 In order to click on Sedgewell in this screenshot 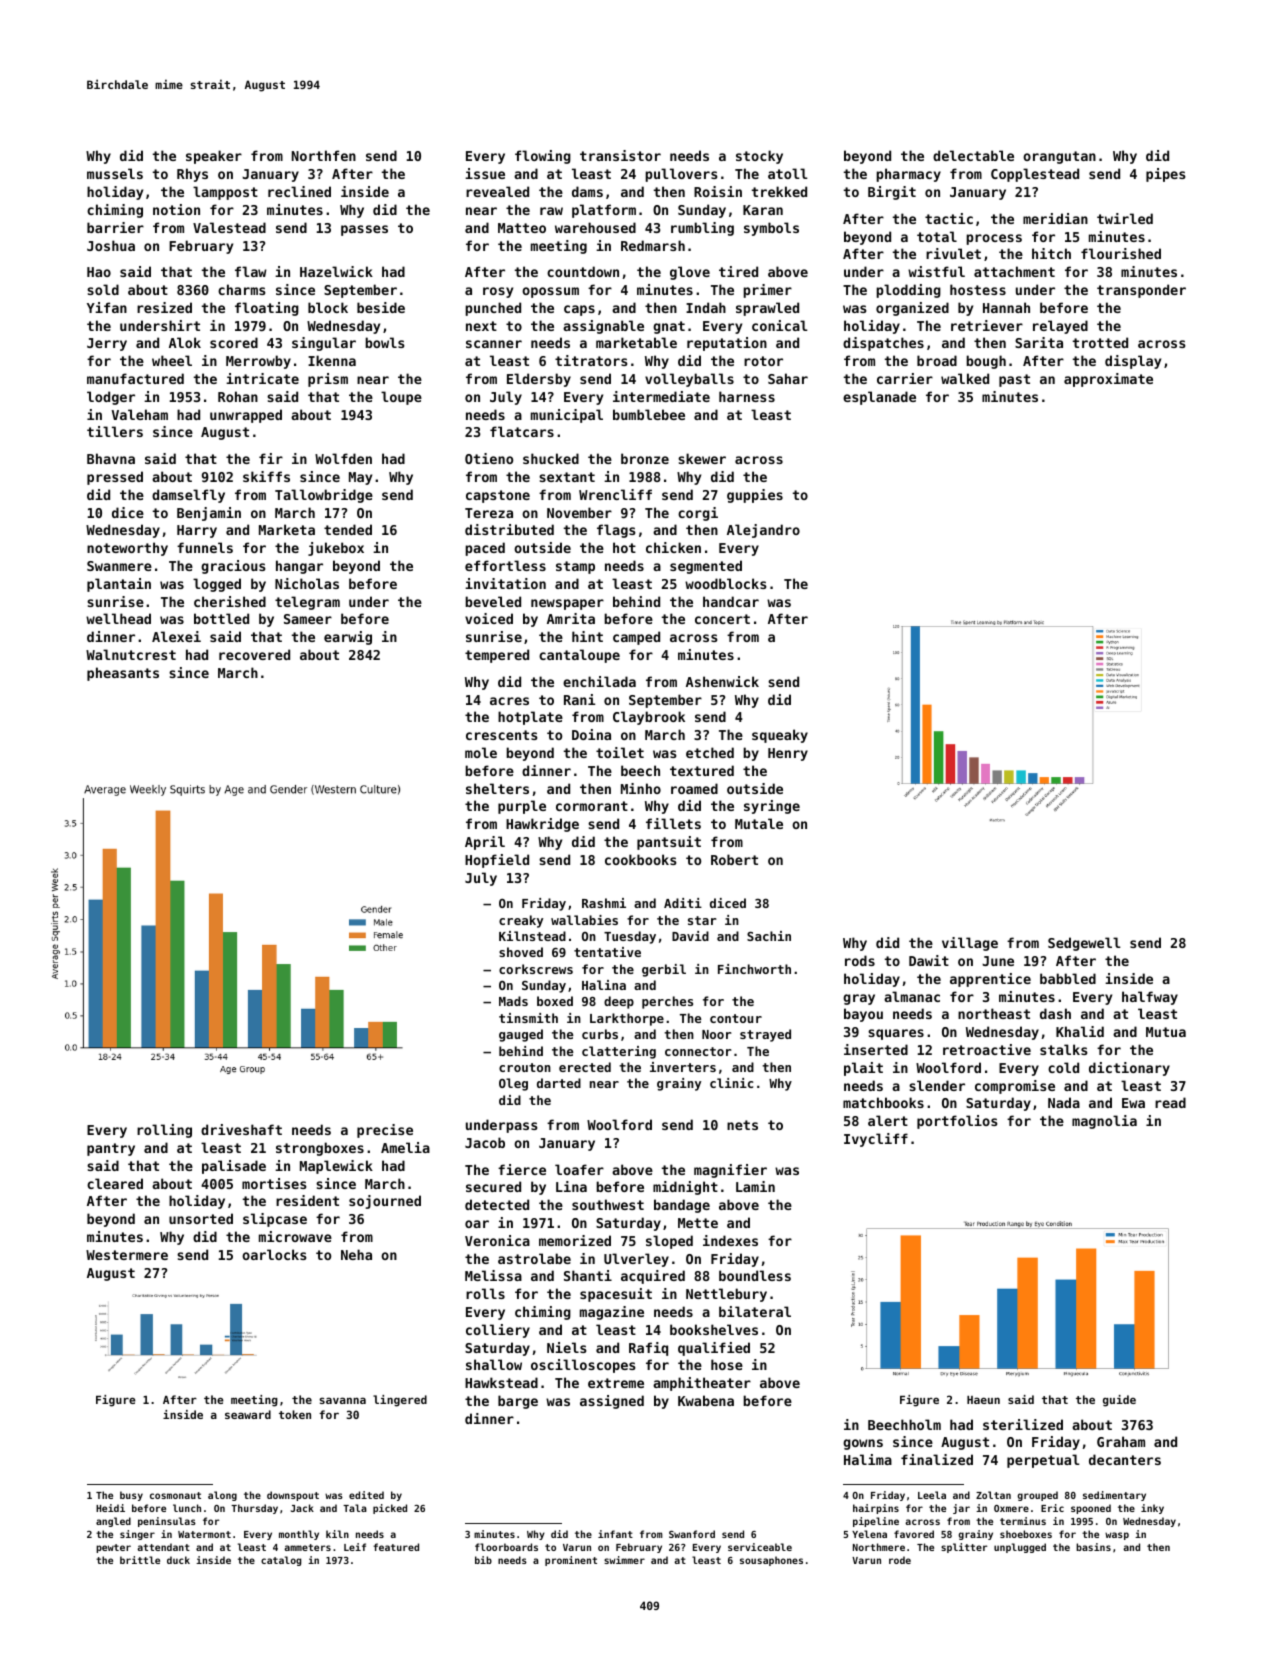, I will do `click(1084, 944)`.
